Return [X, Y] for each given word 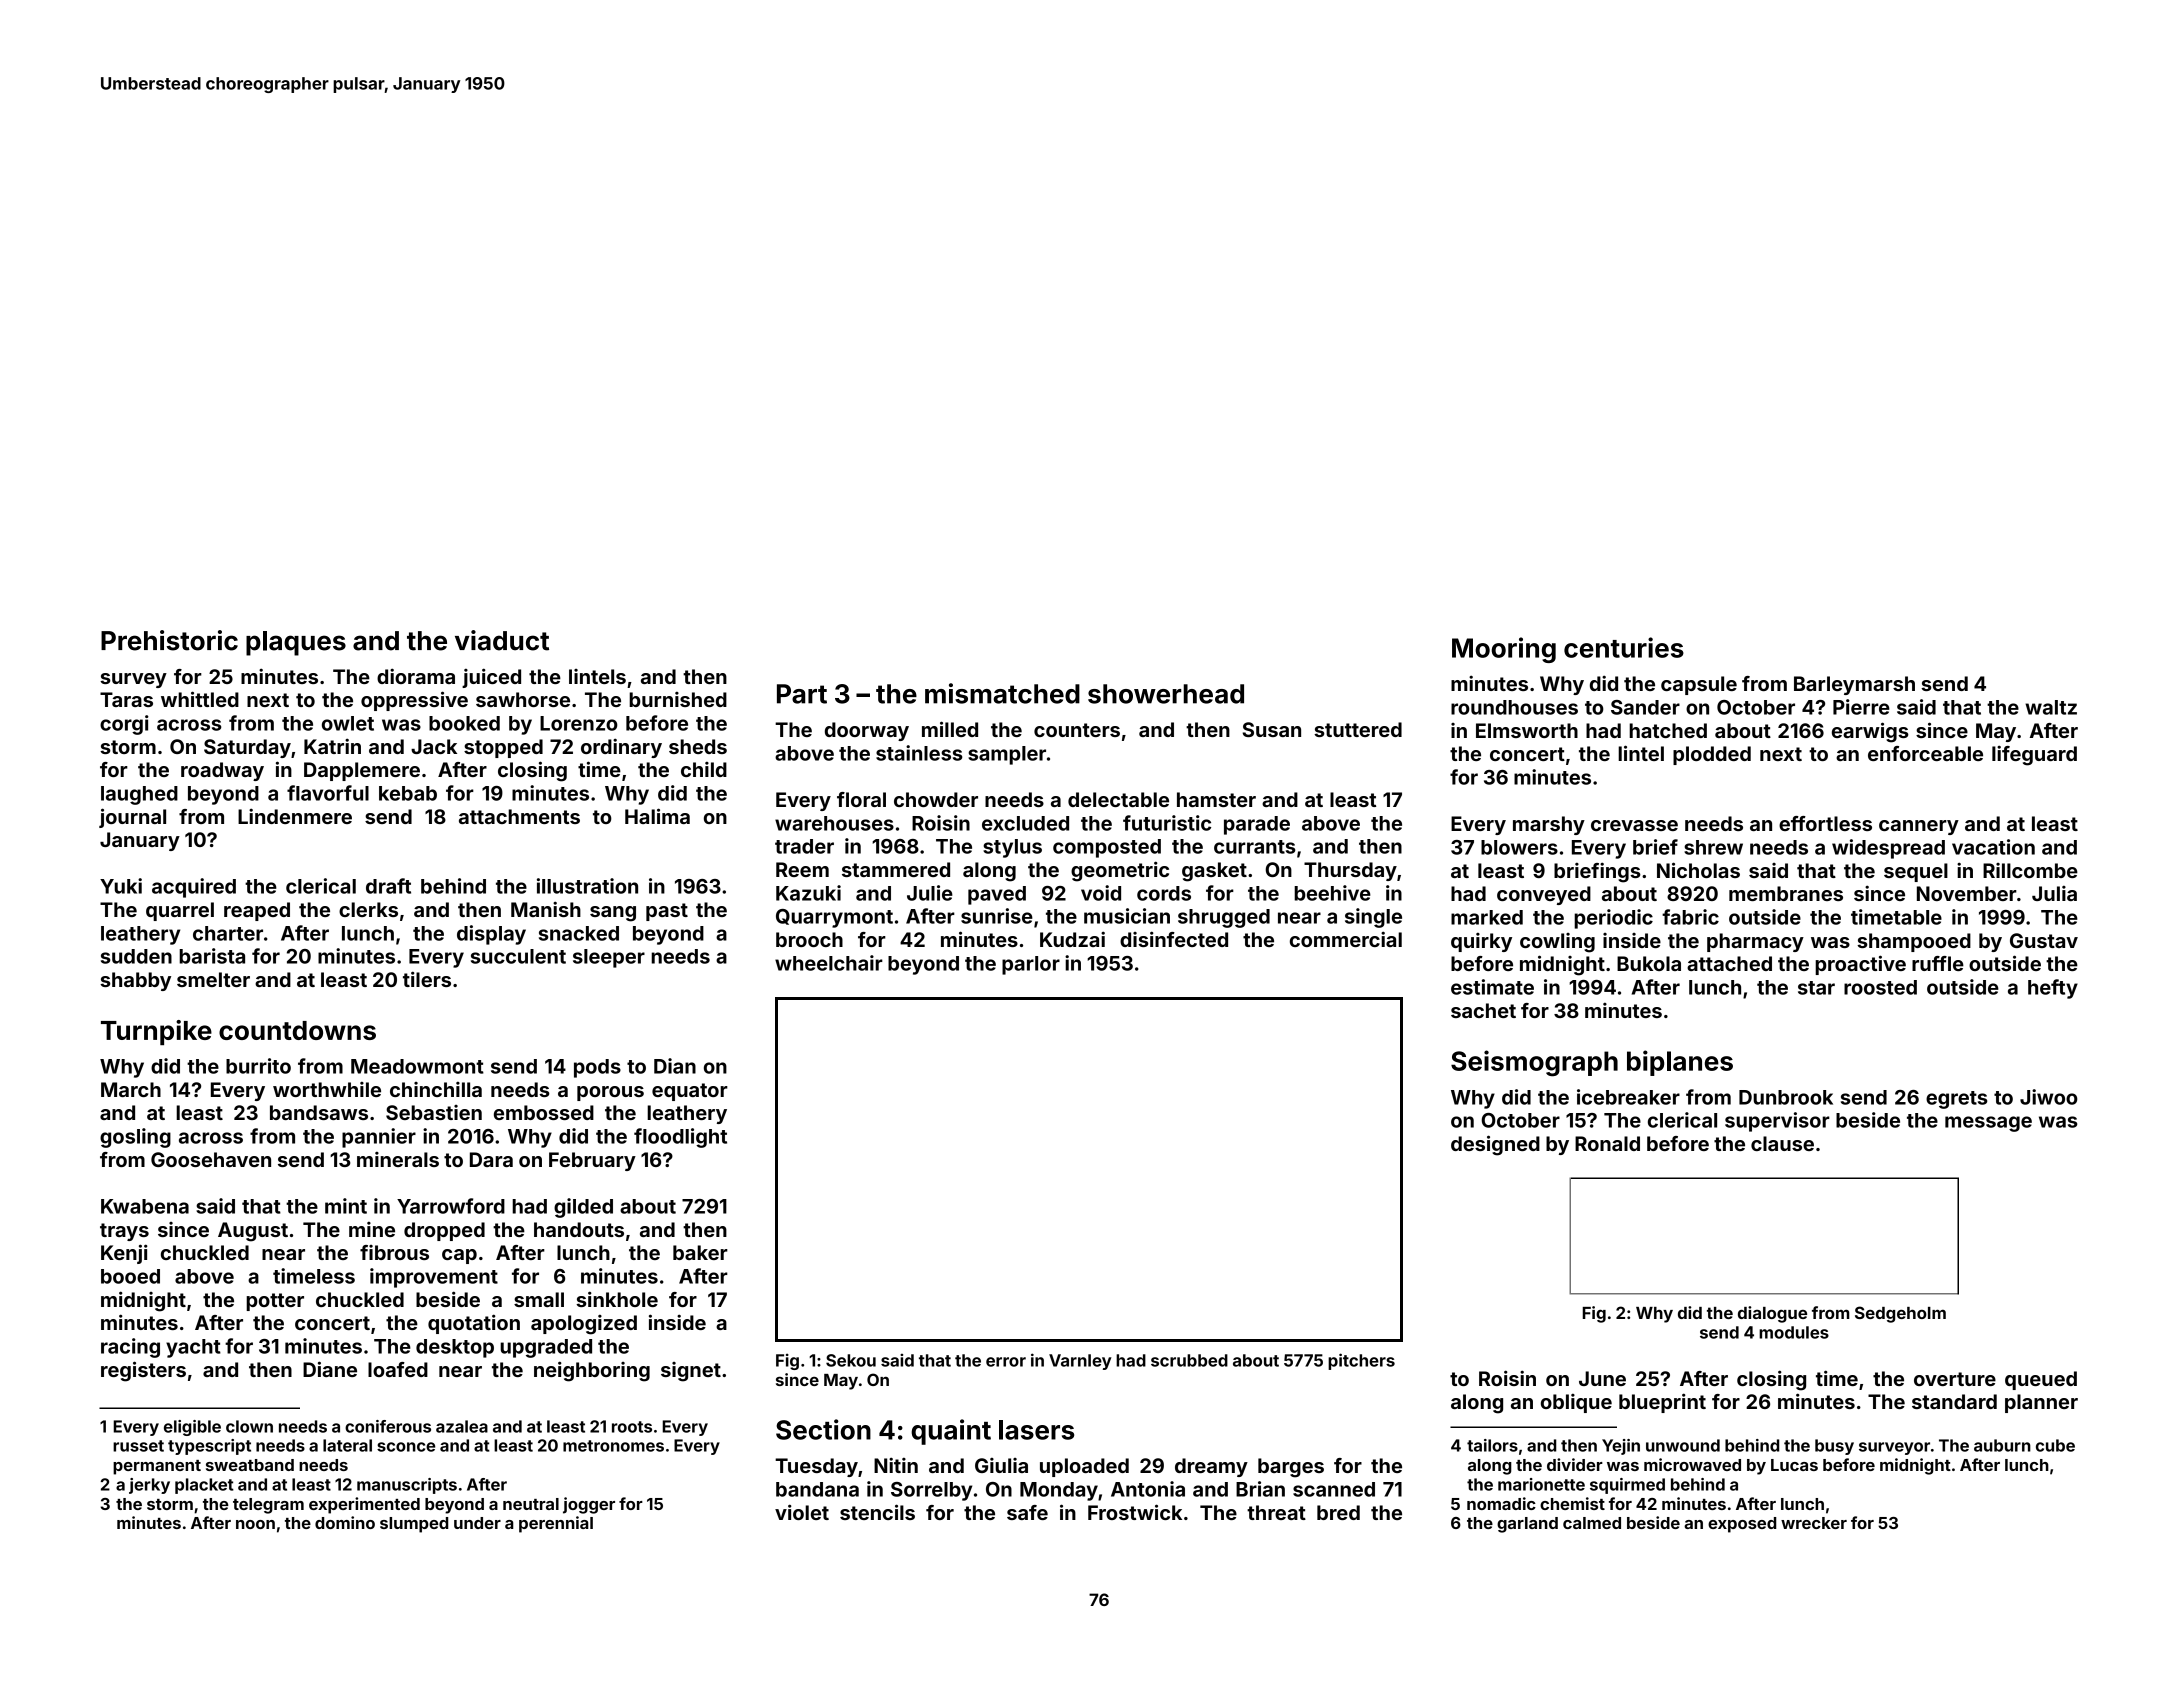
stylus [1012, 848]
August [253, 1232]
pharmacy [1755, 942]
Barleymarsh [1854, 685]
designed [1495, 1145]
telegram [268, 1506]
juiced [491, 678]
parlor [1031, 965]
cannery [1919, 827]
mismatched [1002, 693]
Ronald [1607, 1143]
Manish [546, 909]
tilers [427, 979]
